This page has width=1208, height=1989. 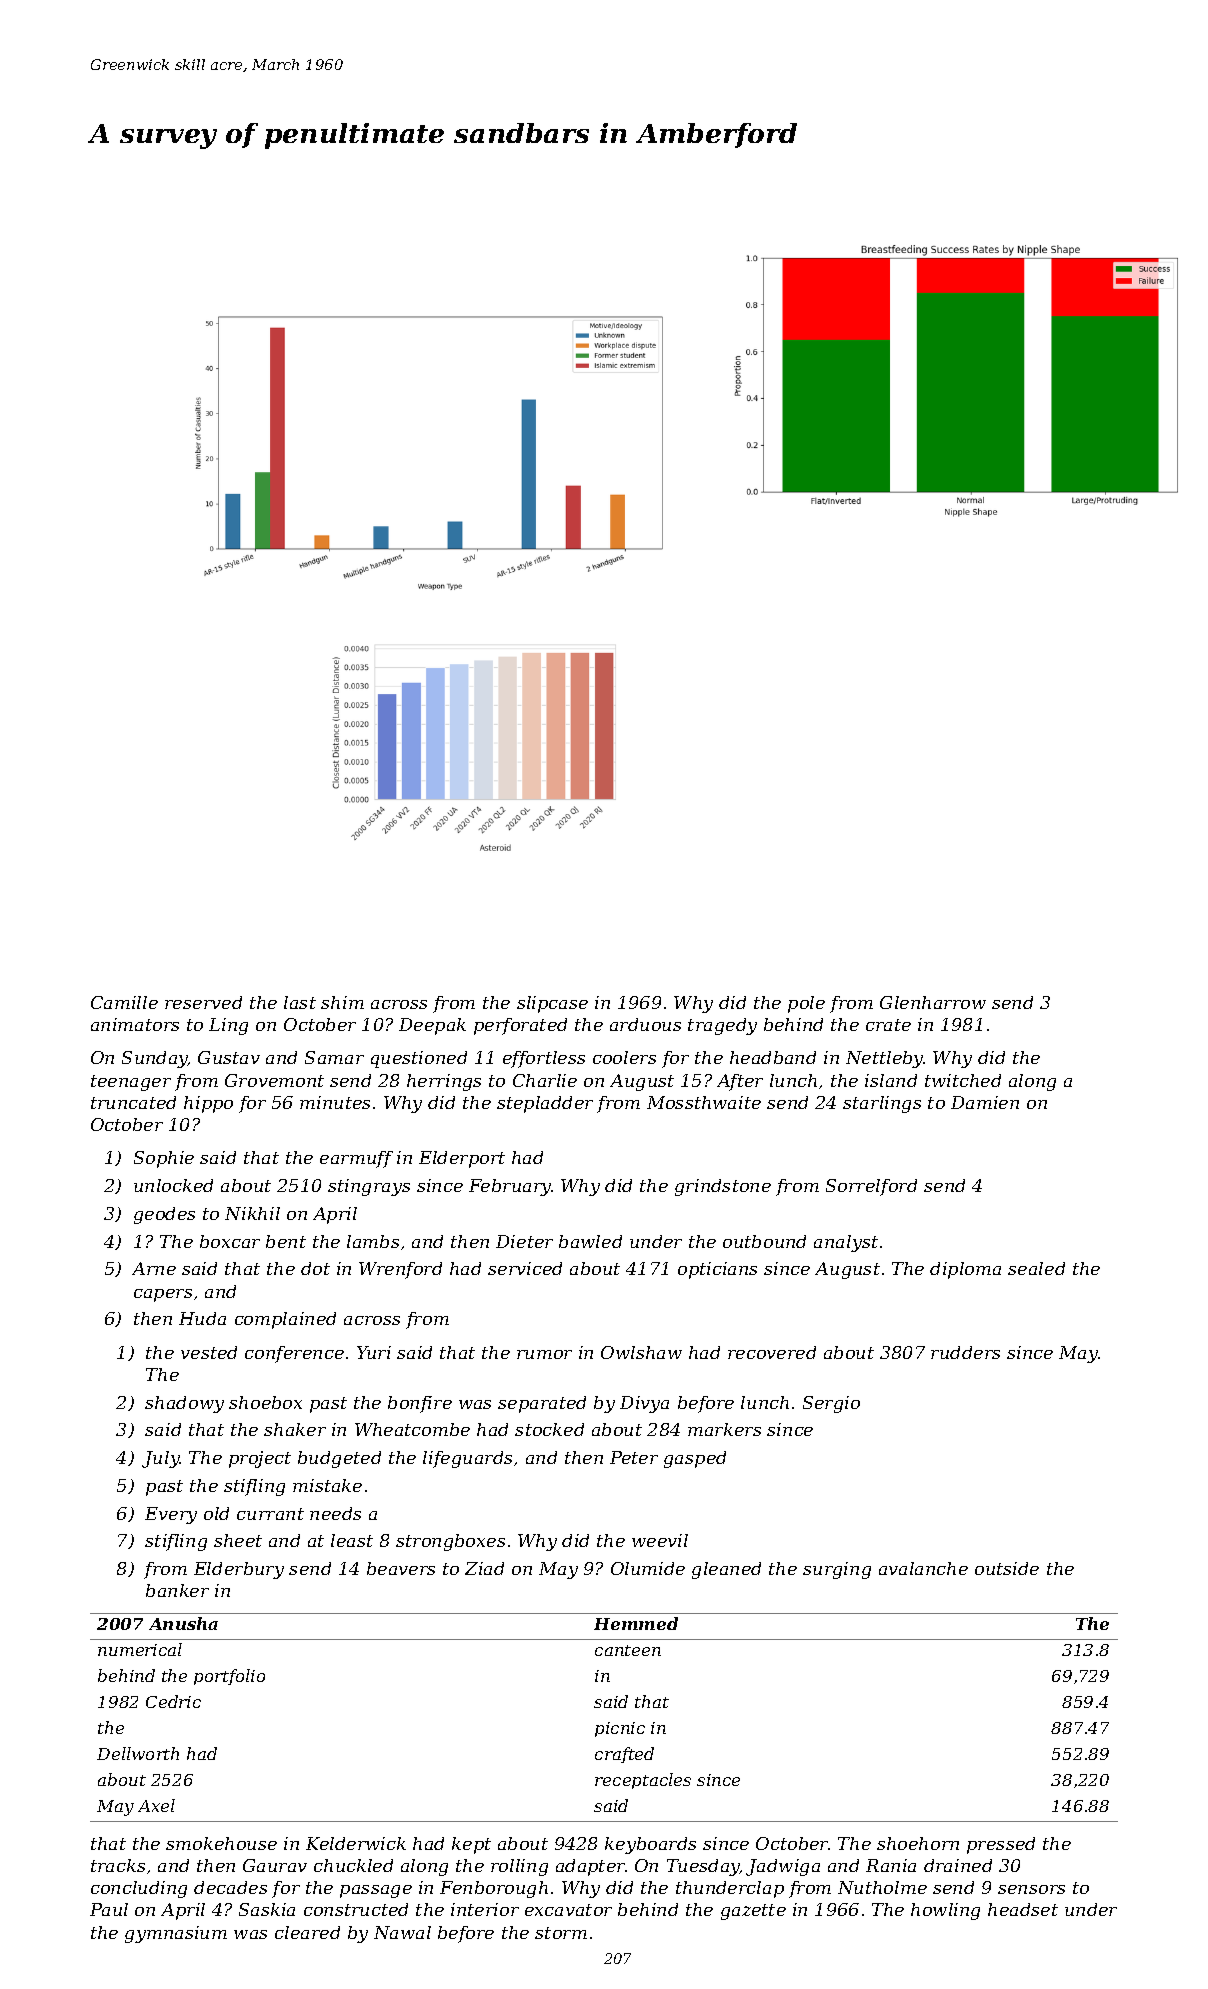 What do you see at coordinates (645, 1024) in the page?
I see `arduous` at bounding box center [645, 1024].
